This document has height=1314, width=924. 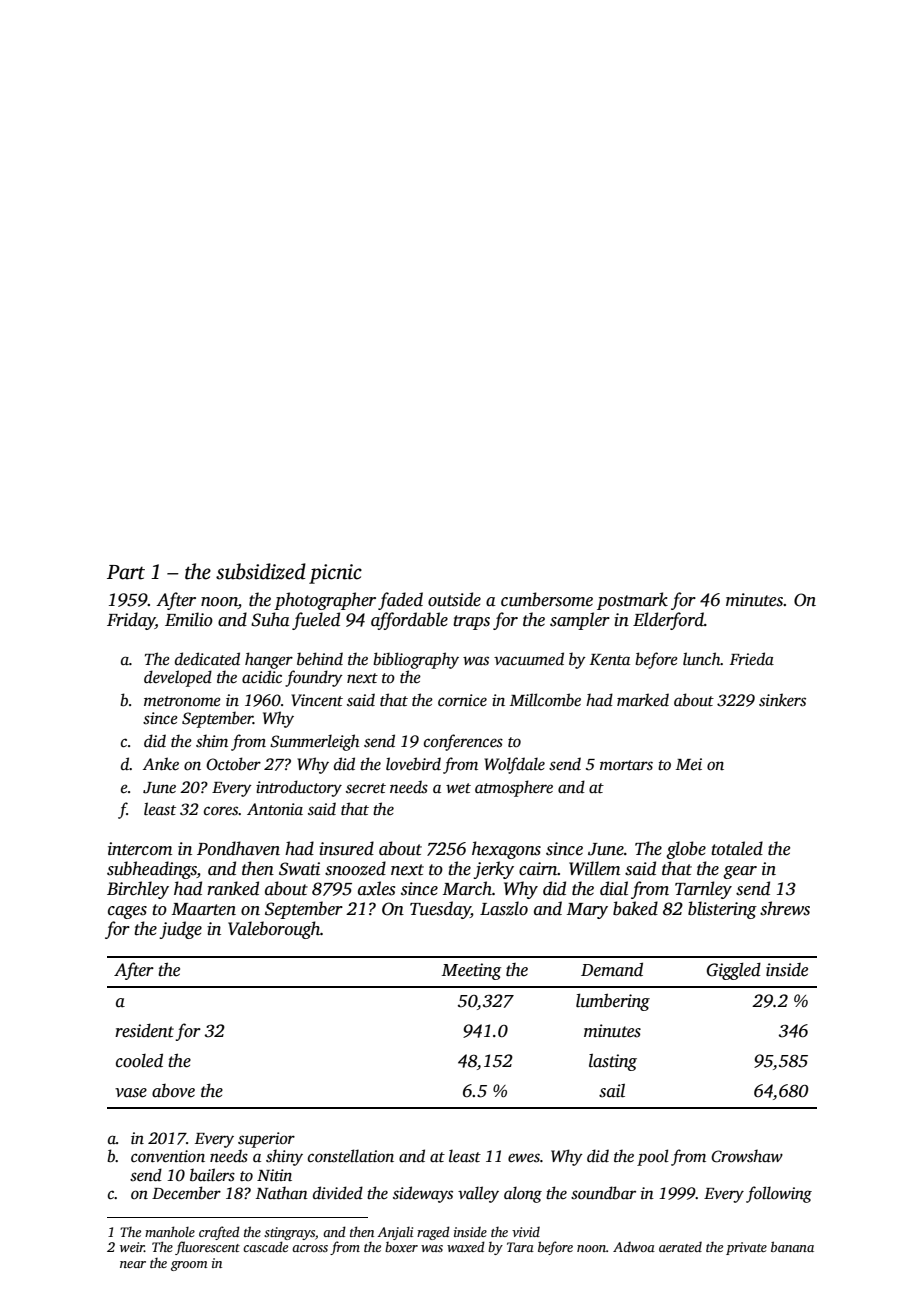 What do you see at coordinates (632, 601) in the document?
I see `postmark` at bounding box center [632, 601].
